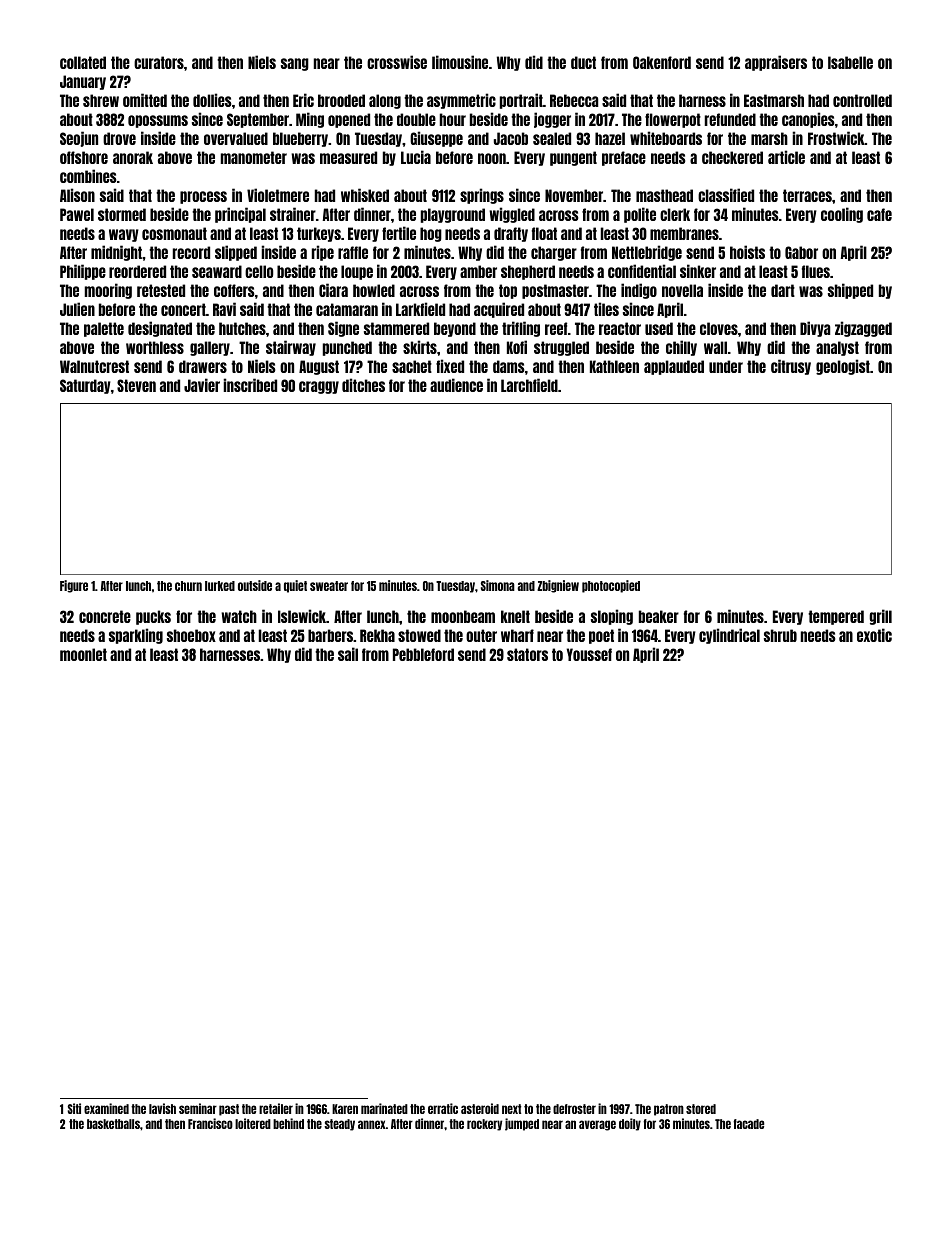 This screenshot has height=1233, width=952. What do you see at coordinates (250, 385) in the screenshot?
I see `inscribed` at bounding box center [250, 385].
